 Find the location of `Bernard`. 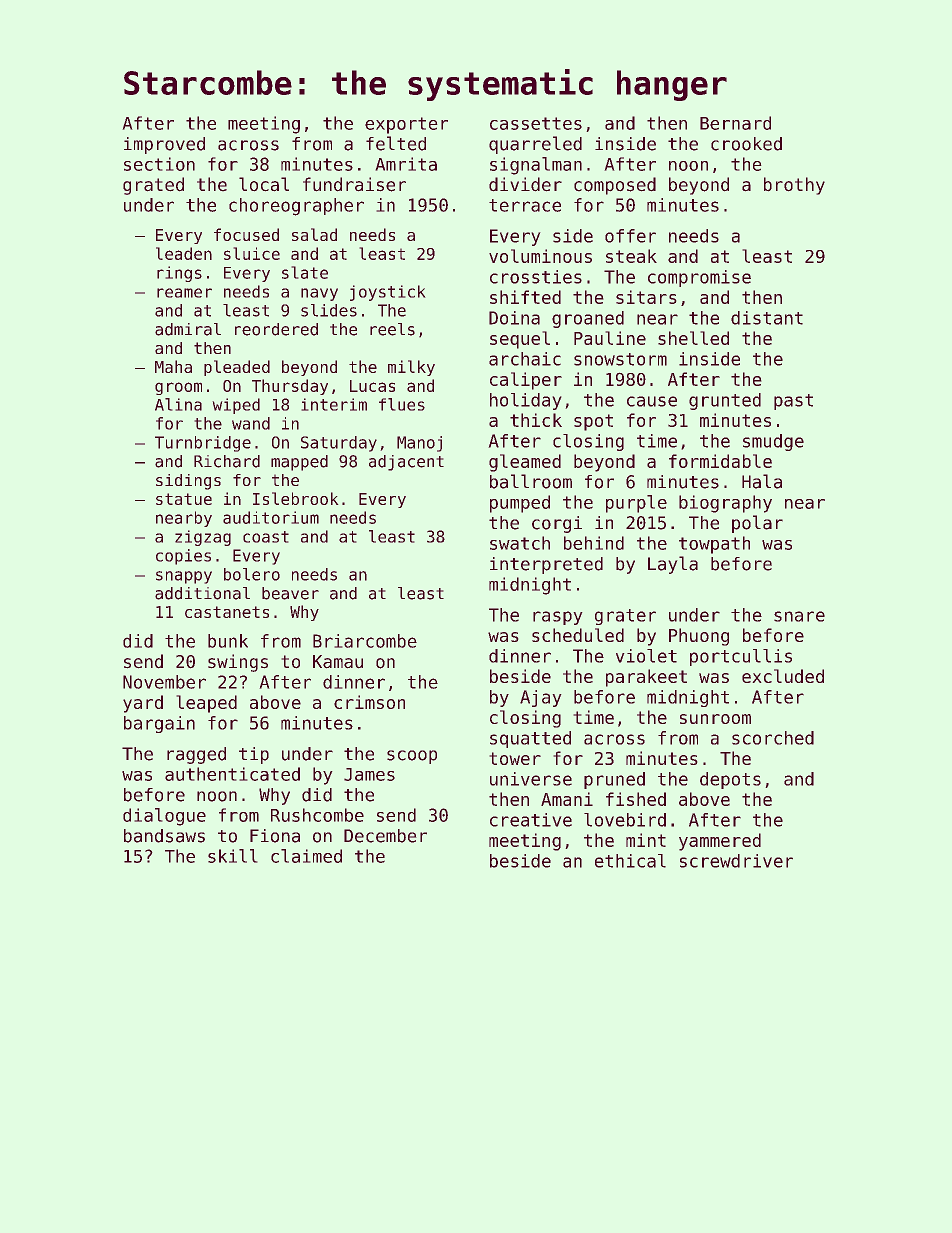

Bernard is located at coordinates (735, 123).
